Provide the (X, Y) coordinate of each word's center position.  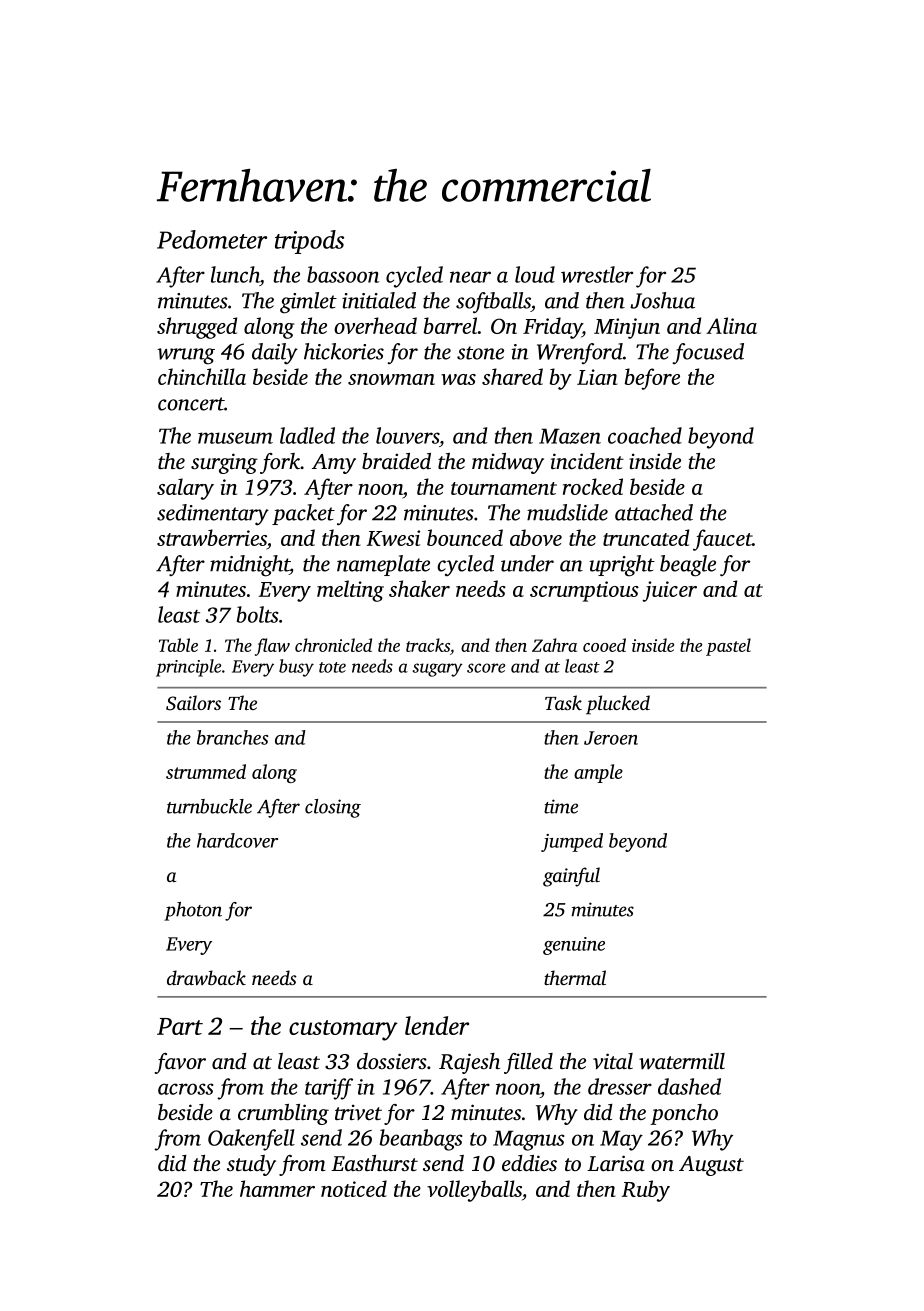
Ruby (646, 1191)
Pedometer (212, 239)
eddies (529, 1163)
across (186, 1089)
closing (333, 808)
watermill (682, 1061)
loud (535, 274)
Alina (731, 325)
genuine (574, 946)
